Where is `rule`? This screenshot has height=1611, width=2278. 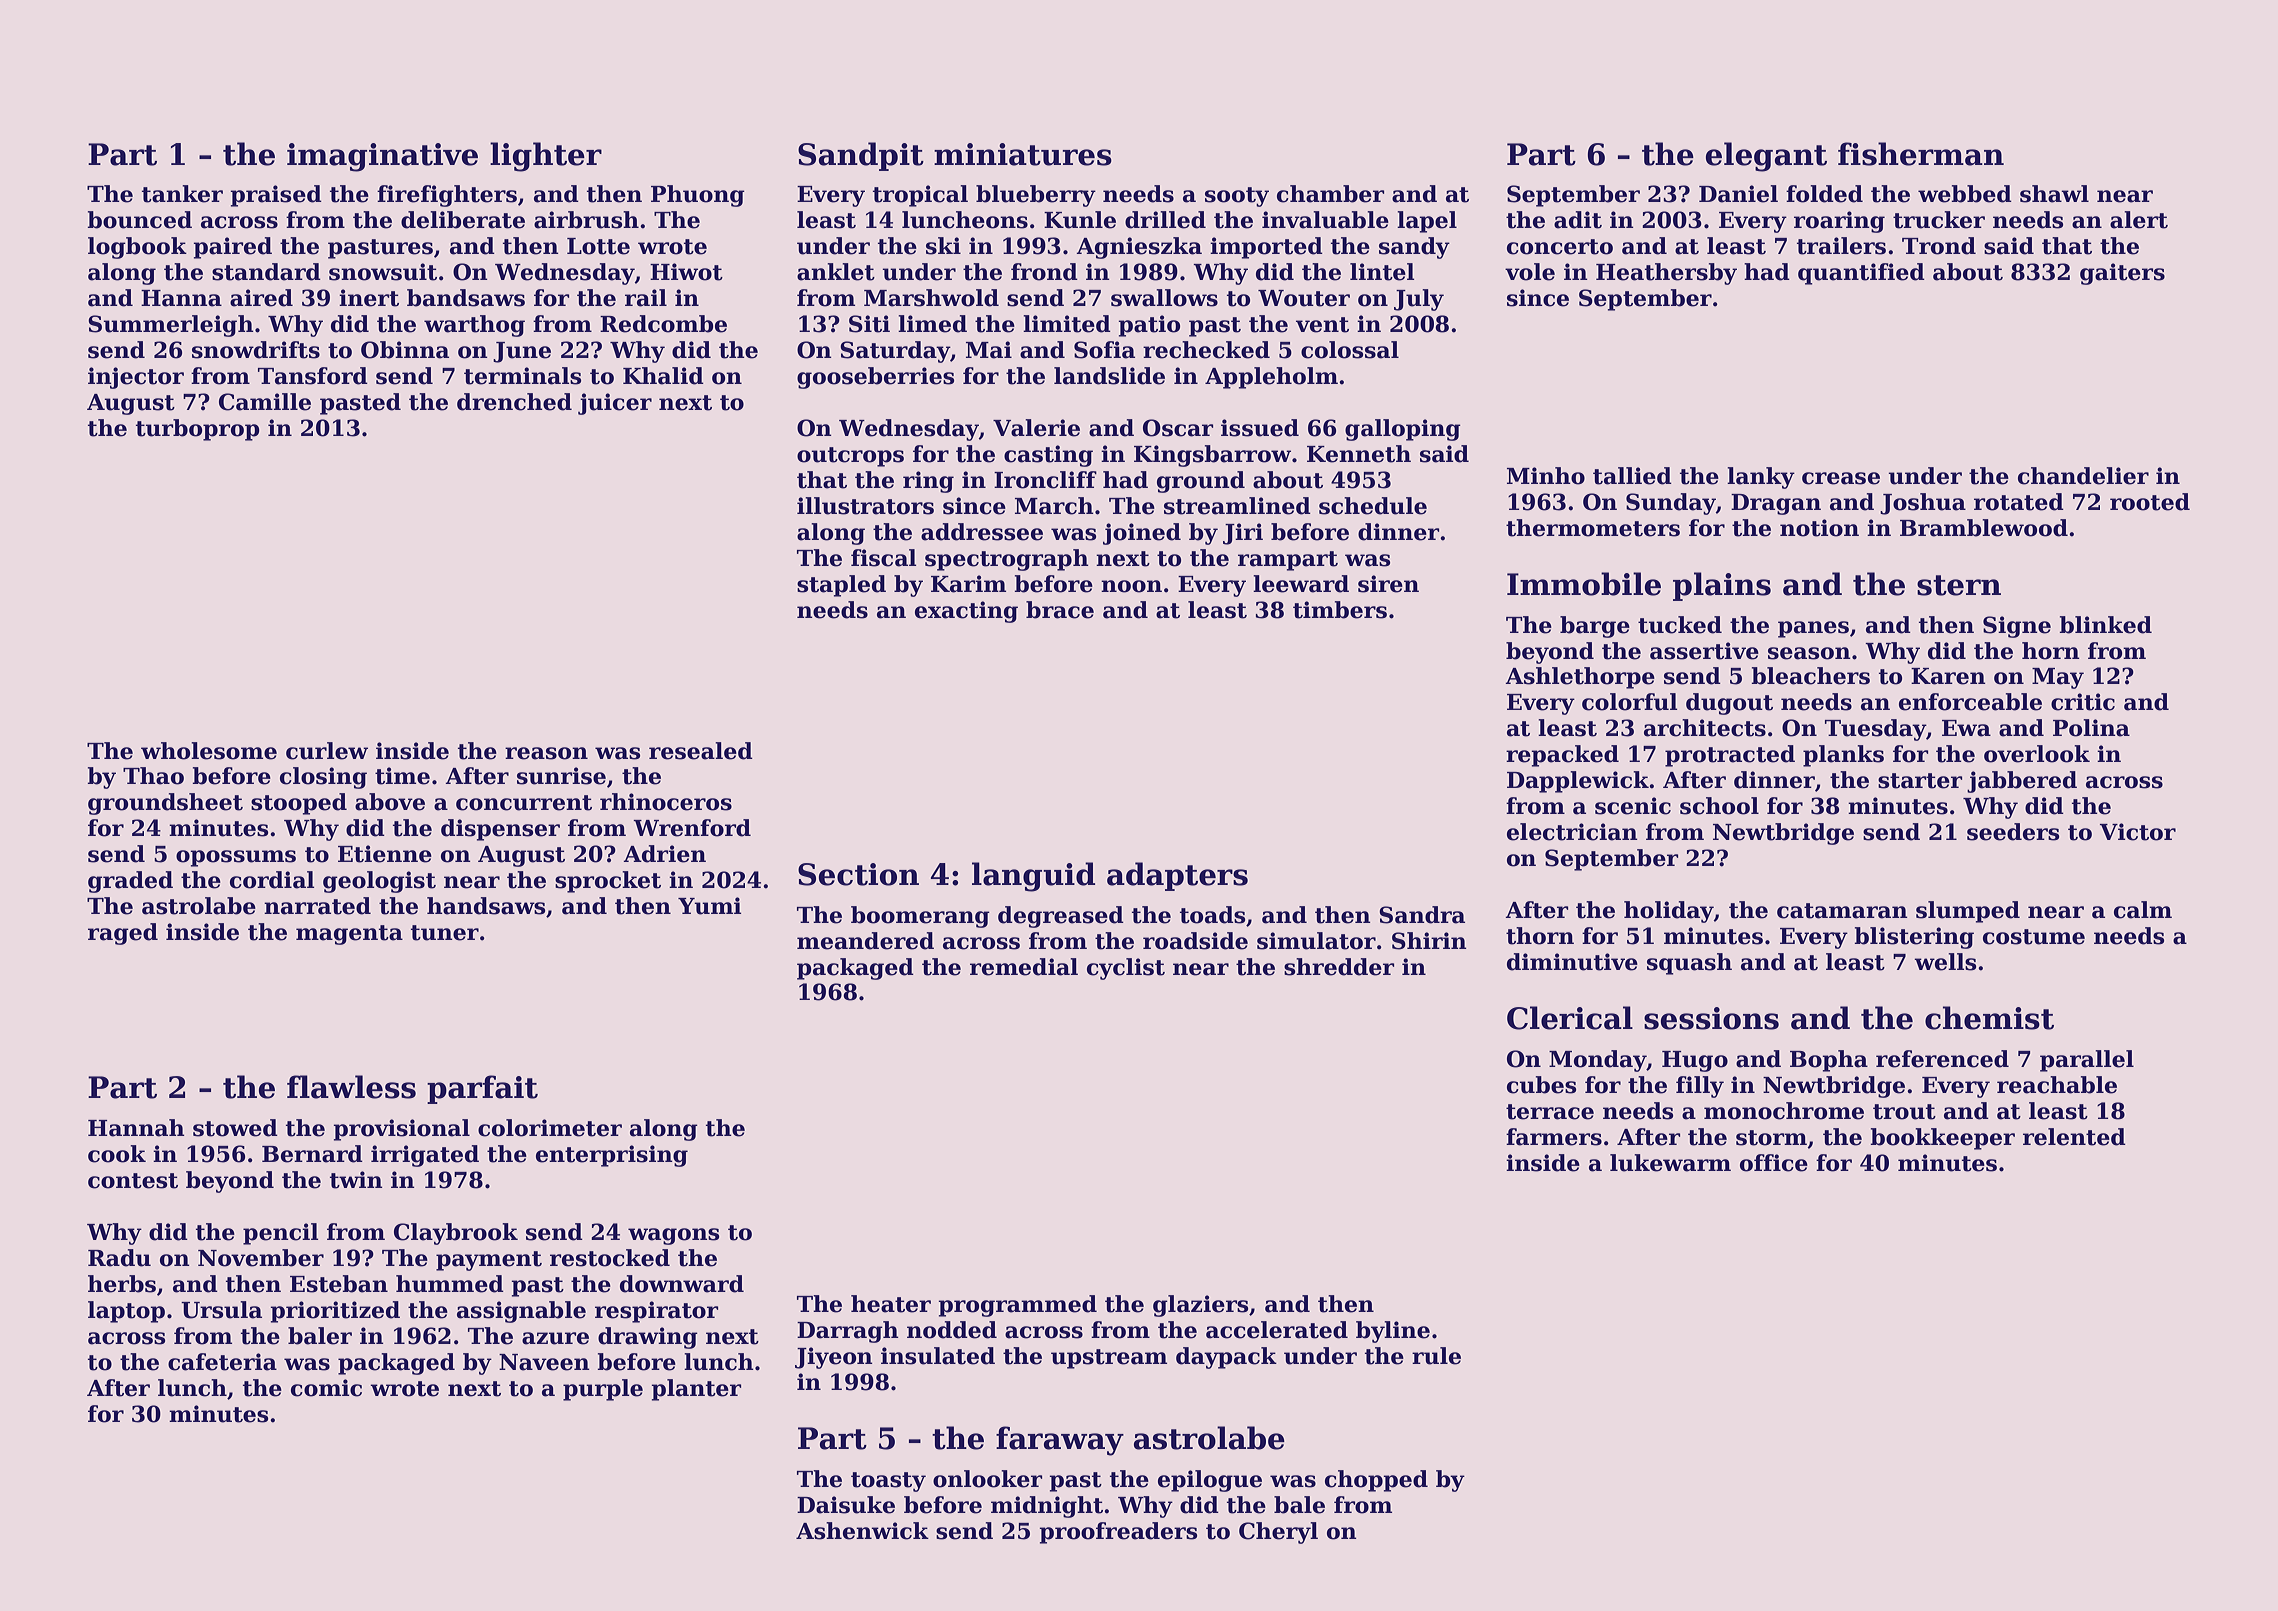 rule is located at coordinates (1436, 1356).
